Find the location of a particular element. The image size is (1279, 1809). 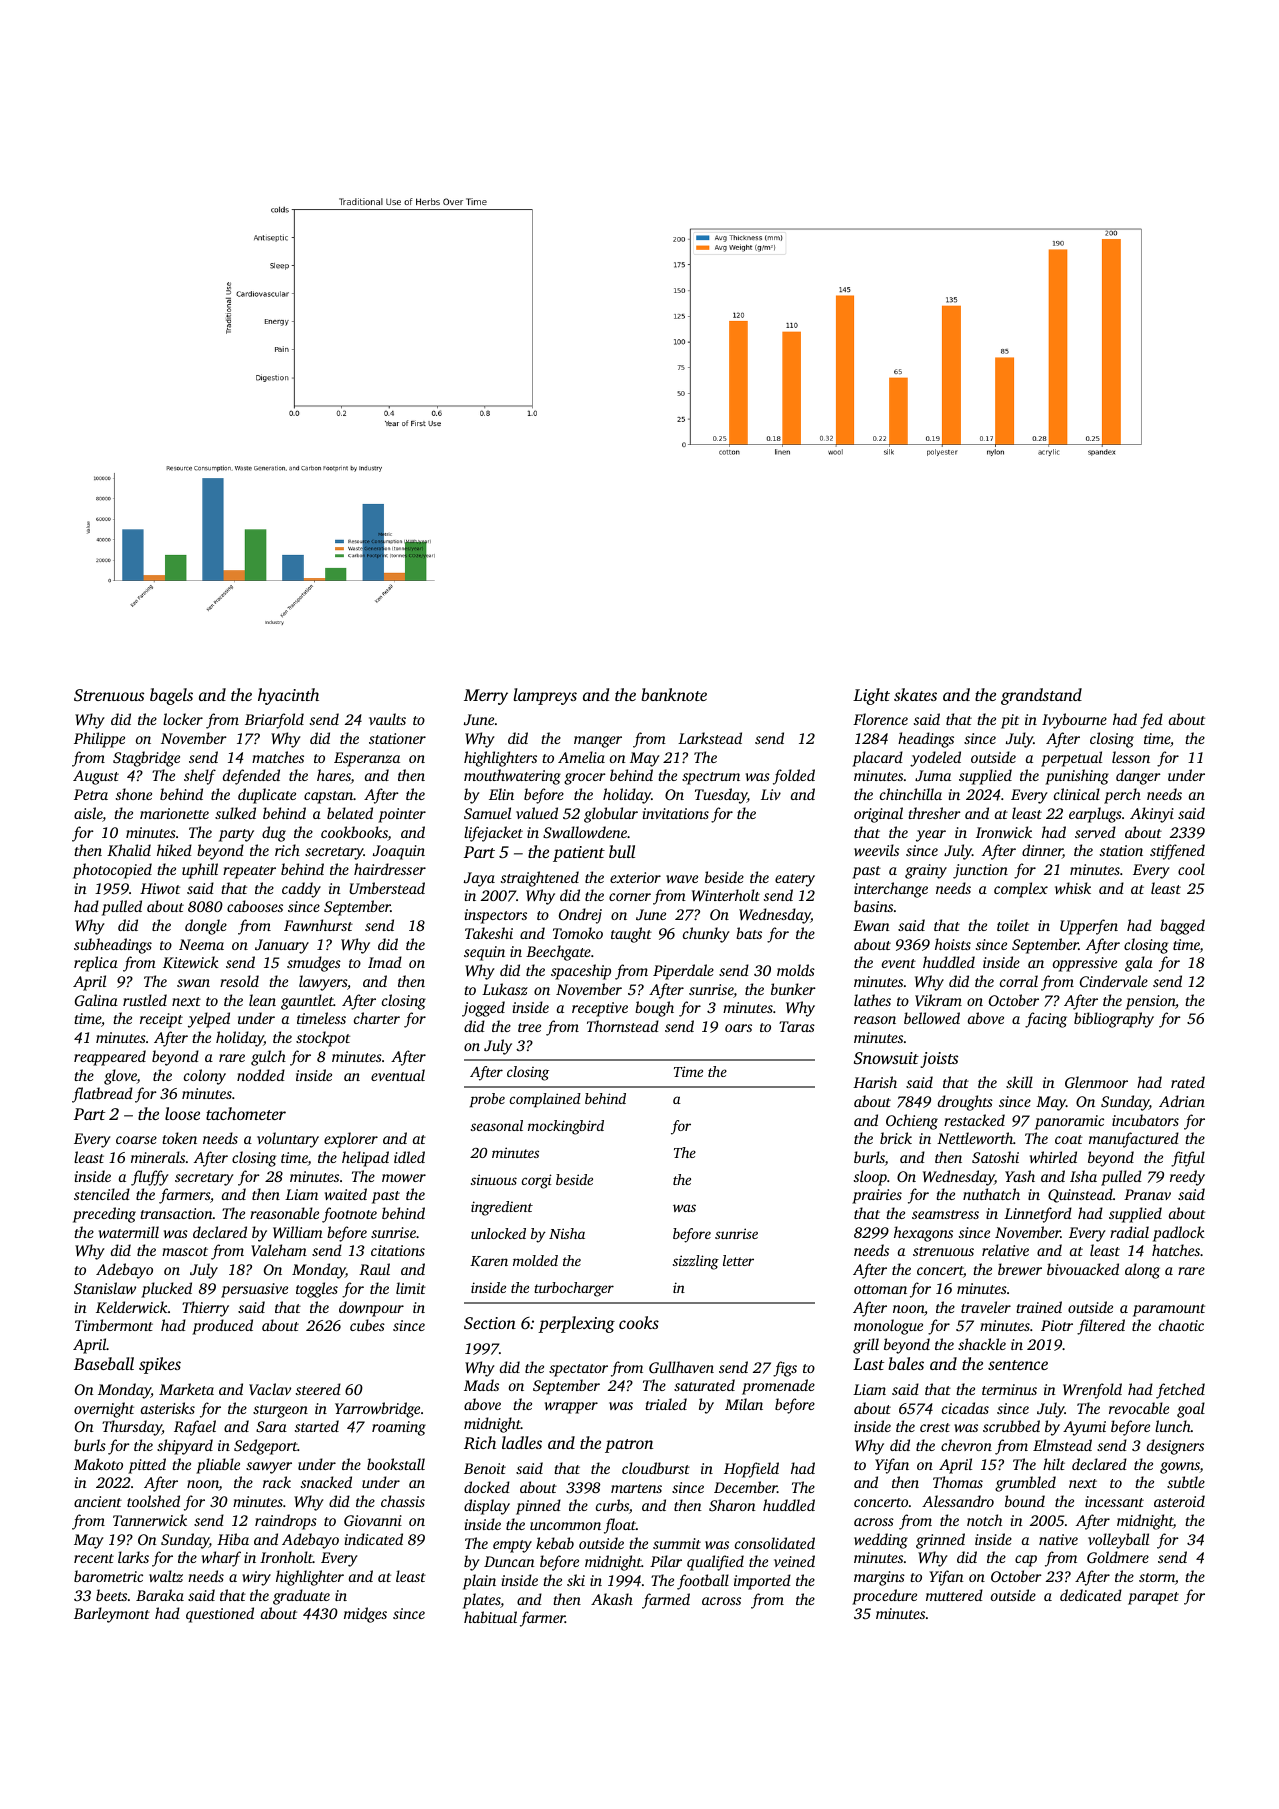

manger is located at coordinates (598, 742).
